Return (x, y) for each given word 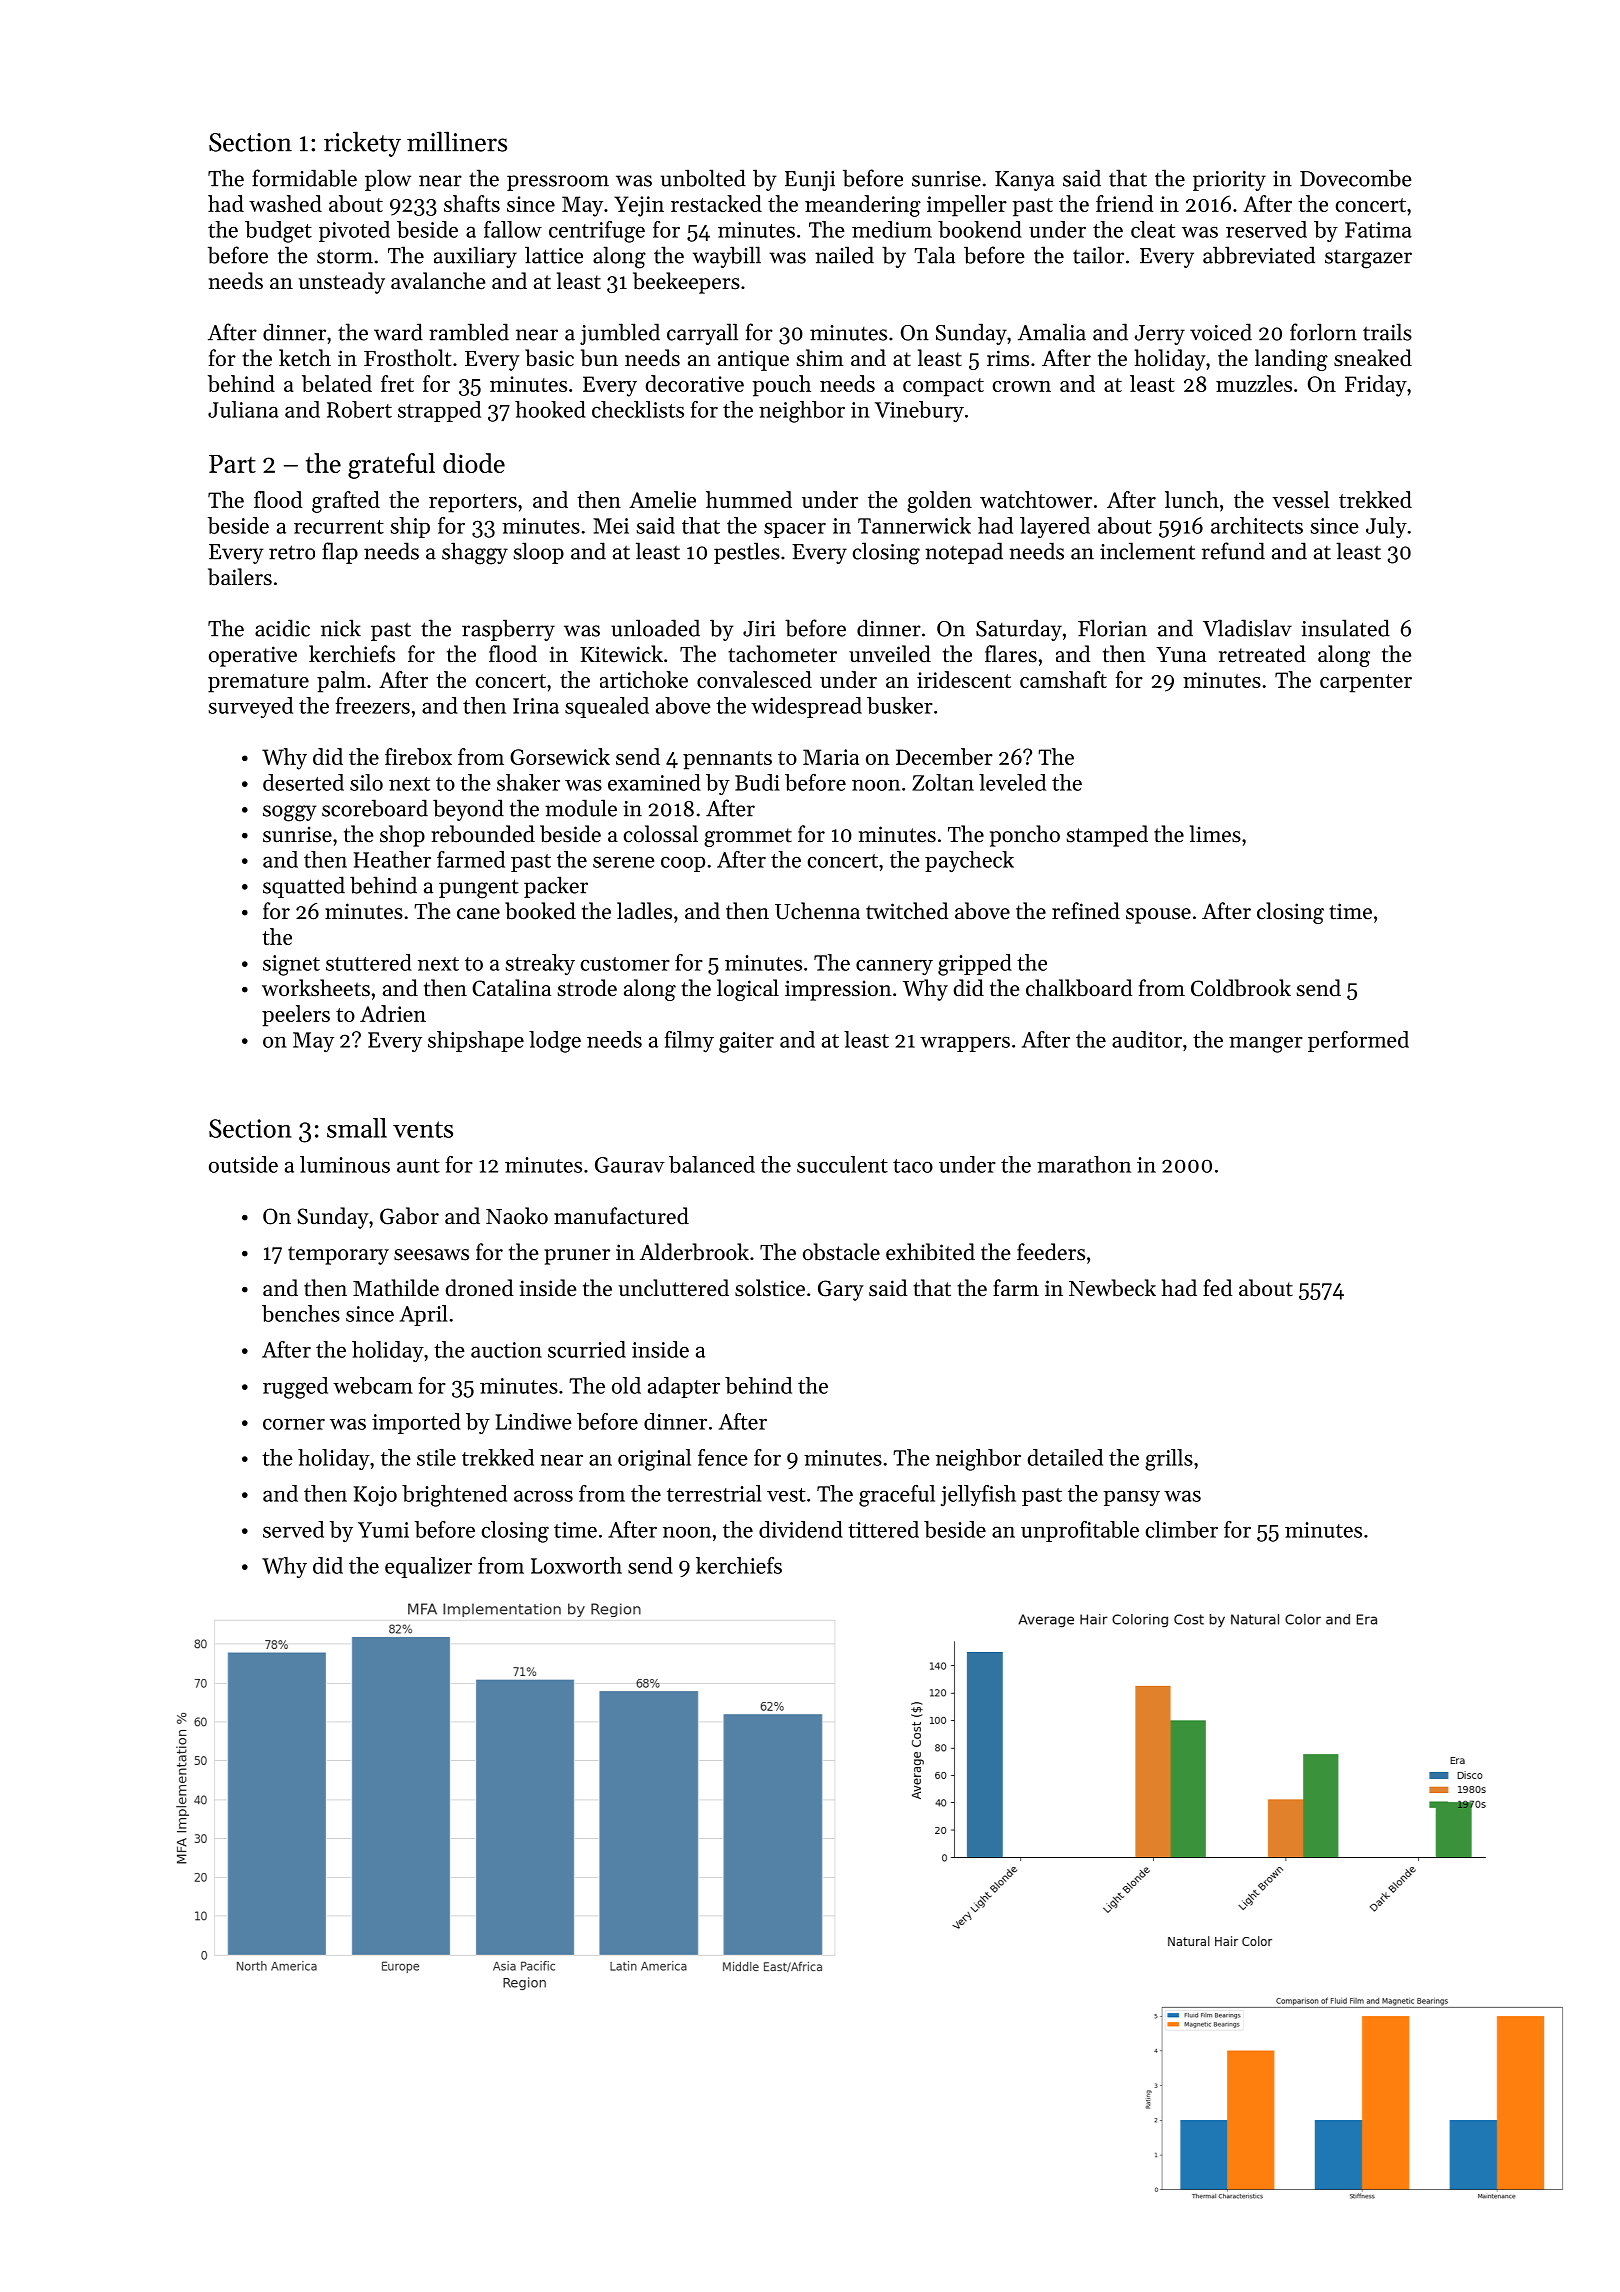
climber (1182, 1529)
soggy (290, 813)
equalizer (428, 1567)
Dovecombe (1356, 178)
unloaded (655, 628)
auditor (1147, 1039)
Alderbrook (694, 1252)
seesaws (431, 1255)
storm (345, 256)
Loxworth (576, 1565)
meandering (863, 206)
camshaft (1063, 679)
